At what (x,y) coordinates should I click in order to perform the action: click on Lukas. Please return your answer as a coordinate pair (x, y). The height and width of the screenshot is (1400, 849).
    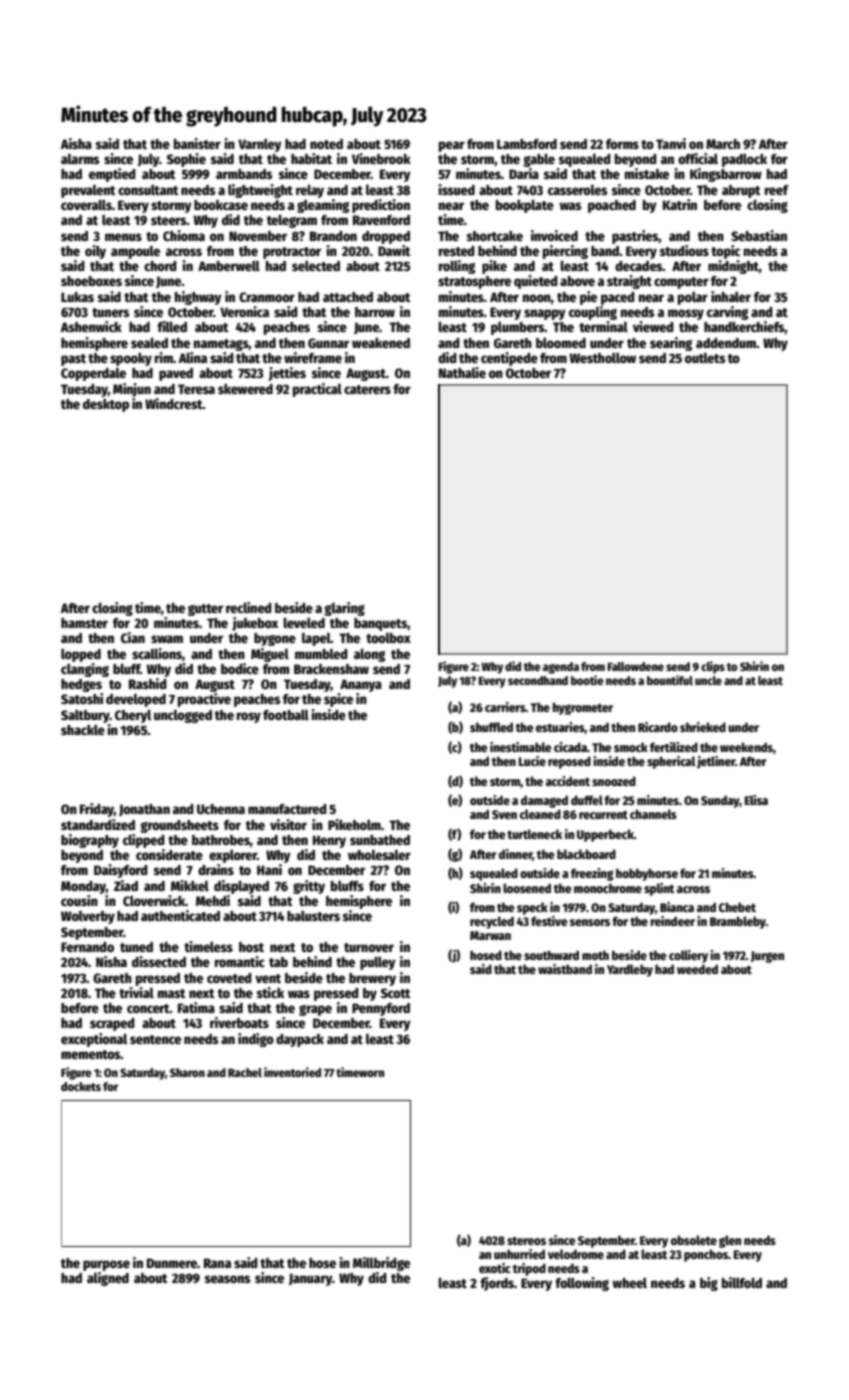
    Looking at the image, I should click on (77, 297).
